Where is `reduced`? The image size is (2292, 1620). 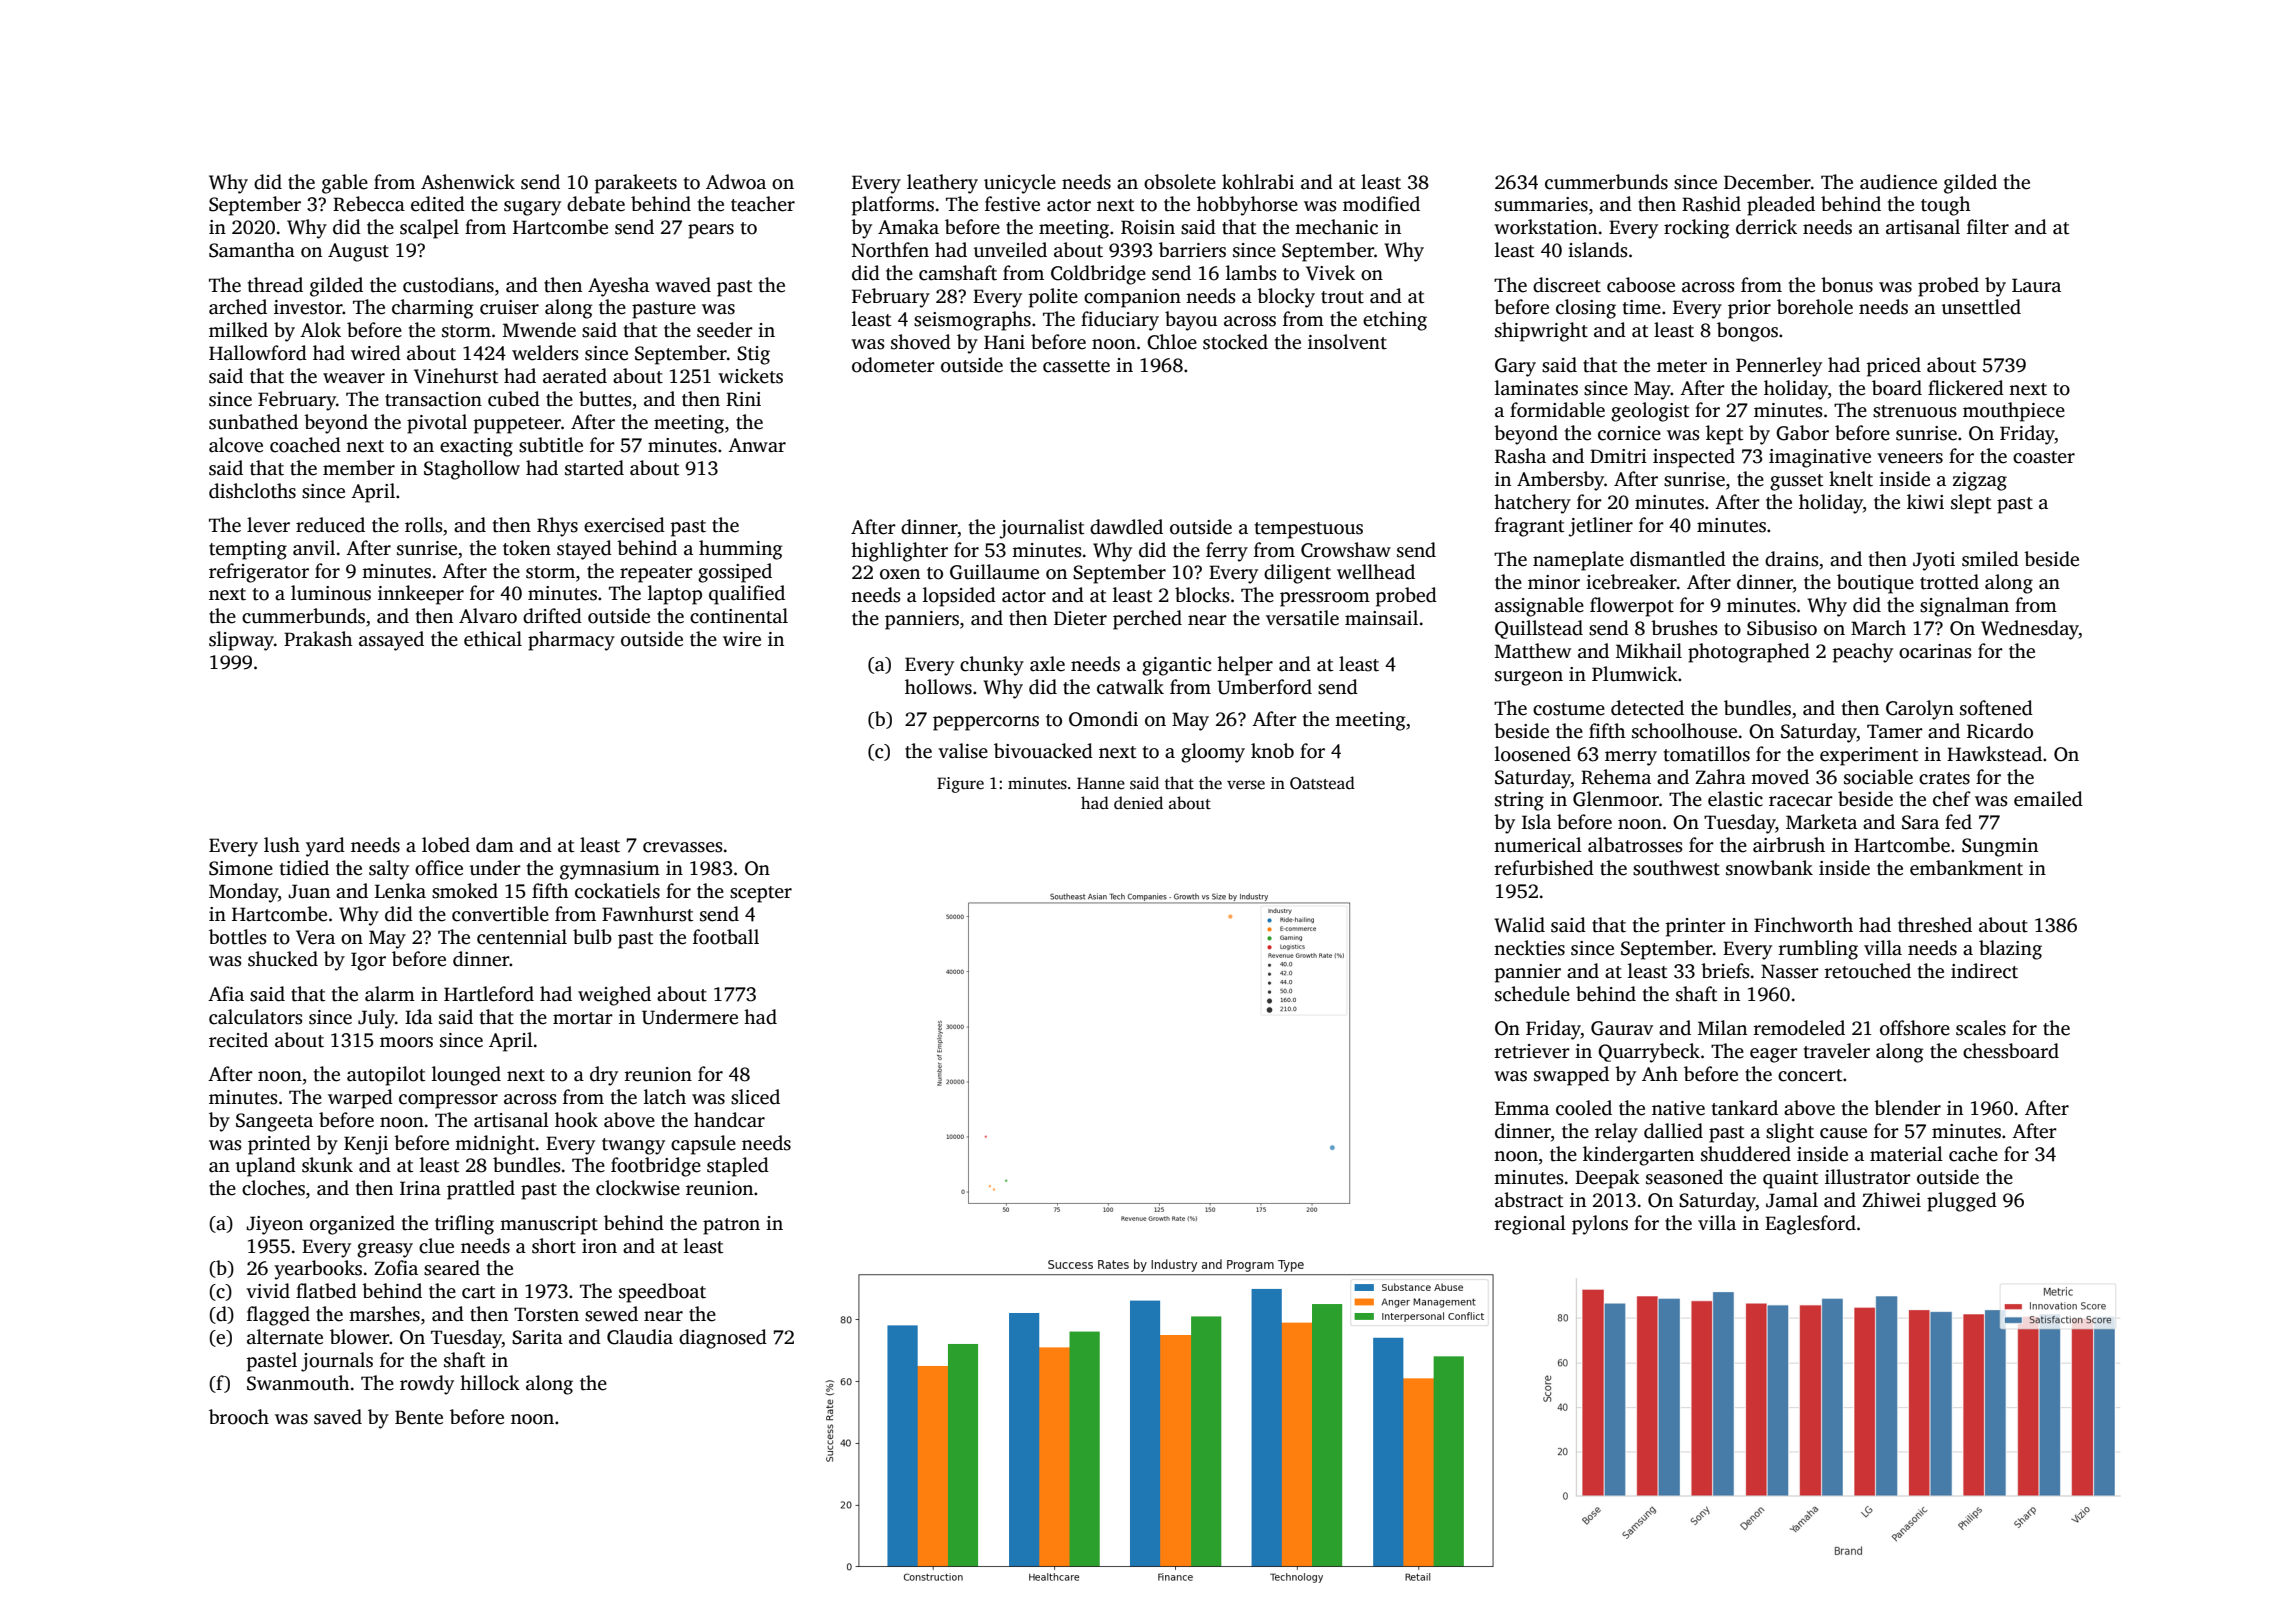 reduced is located at coordinates (330, 525).
